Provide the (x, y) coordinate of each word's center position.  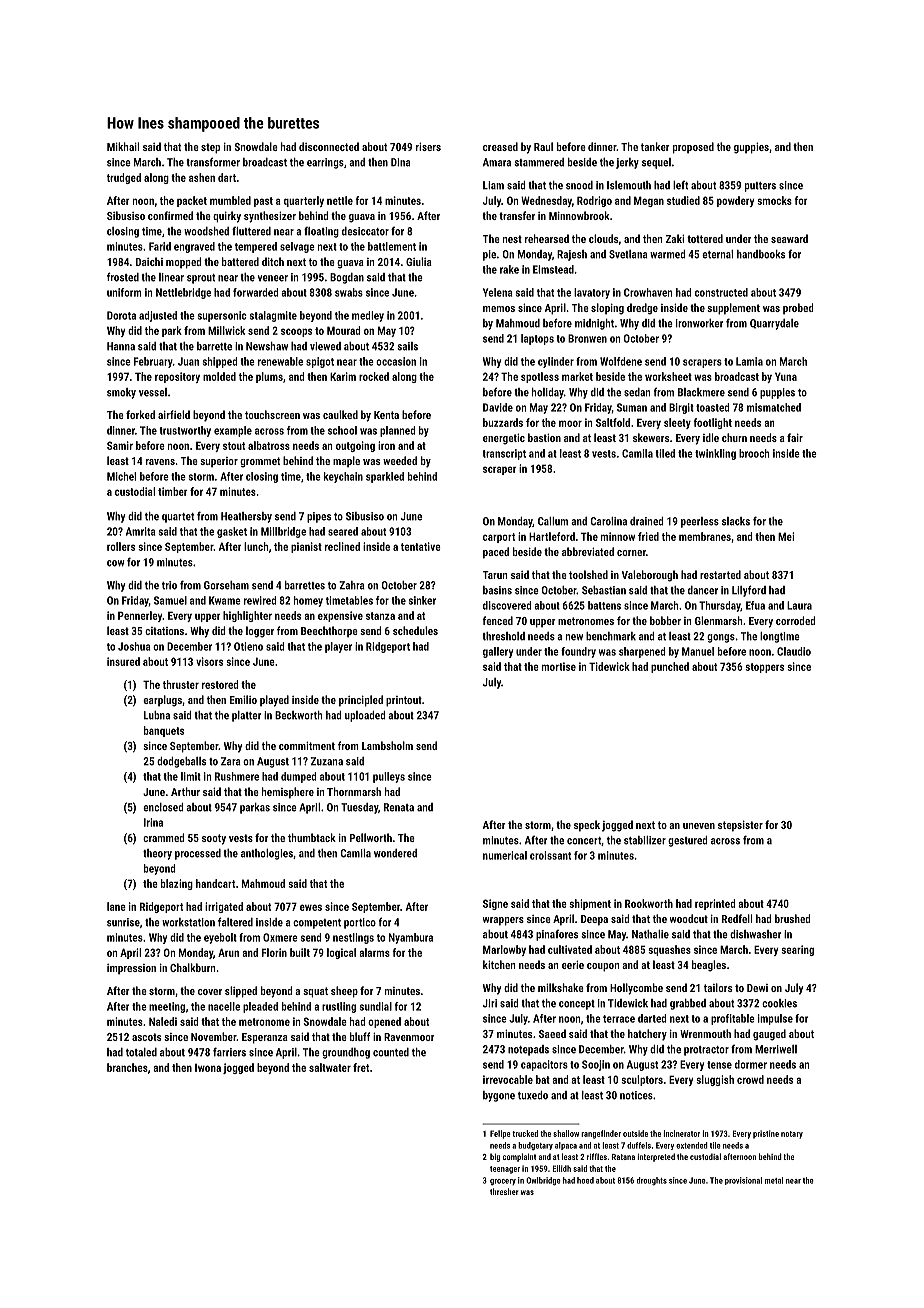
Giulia (419, 261)
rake (509, 269)
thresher (504, 1191)
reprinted (715, 904)
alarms (374, 952)
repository (177, 377)
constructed (721, 292)
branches (127, 1067)
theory (157, 854)
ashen (202, 177)
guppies (751, 148)
